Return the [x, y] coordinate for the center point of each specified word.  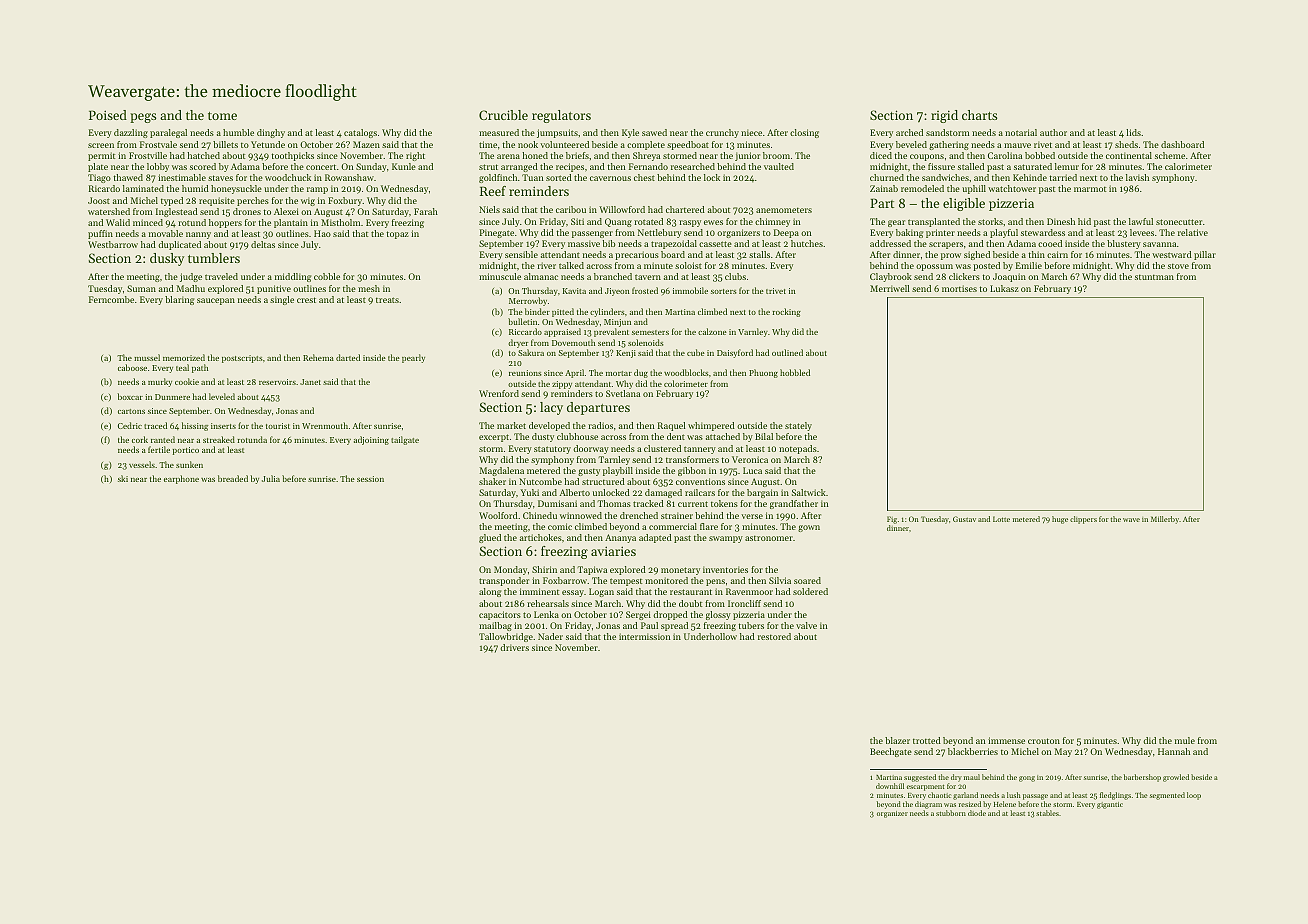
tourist [278, 426]
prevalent [611, 332]
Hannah [1174, 751]
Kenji [626, 354]
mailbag [495, 626]
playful [1004, 233]
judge [191, 277]
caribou [571, 209]
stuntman [1154, 277]
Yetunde [268, 144]
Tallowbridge [506, 637]
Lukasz [1004, 288]
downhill [890, 786]
